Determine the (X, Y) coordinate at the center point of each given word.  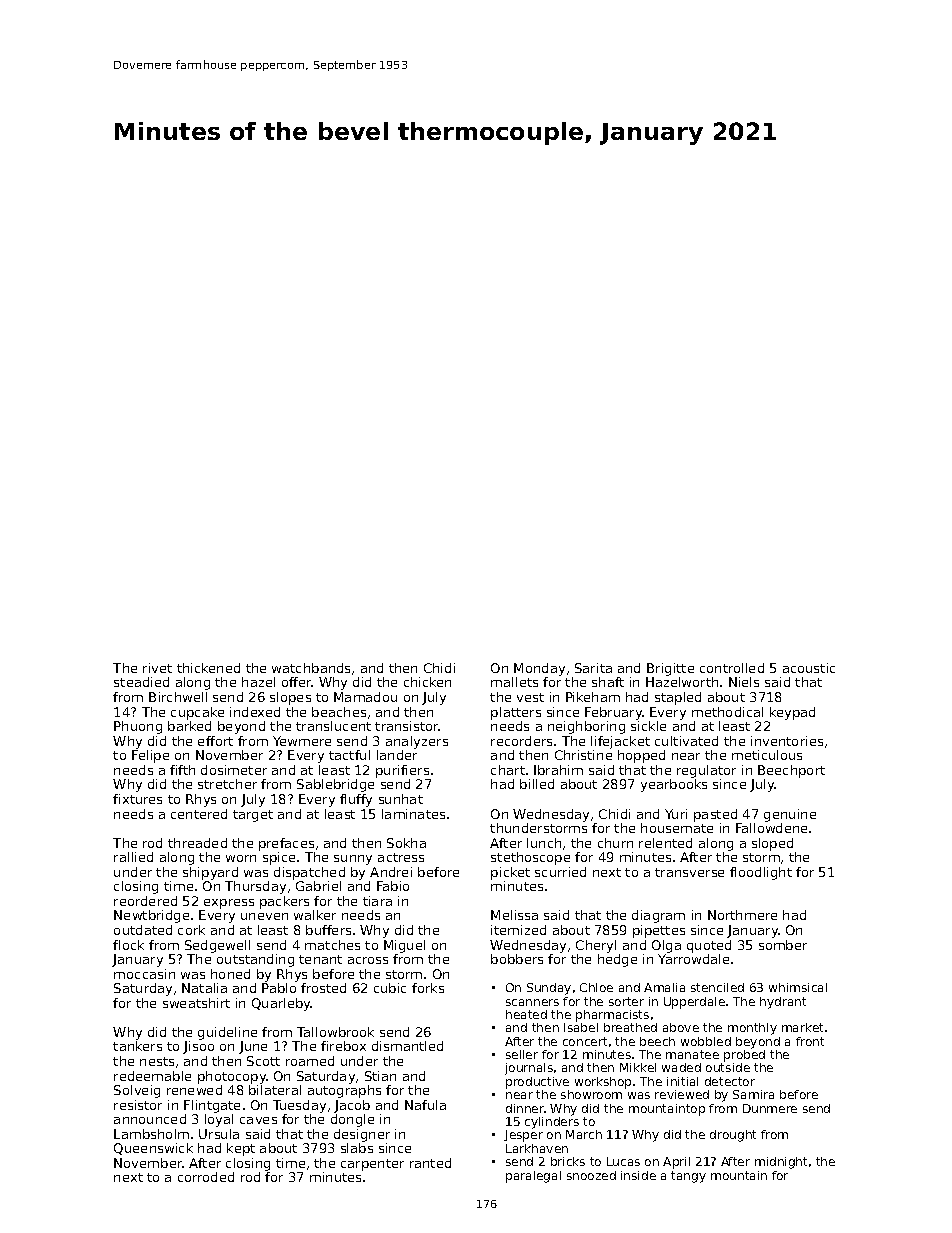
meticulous (767, 755)
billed (537, 784)
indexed (255, 712)
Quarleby (281, 1004)
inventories (787, 741)
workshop (603, 1083)
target (253, 816)
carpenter (372, 1165)
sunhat (401, 799)
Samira (753, 1094)
